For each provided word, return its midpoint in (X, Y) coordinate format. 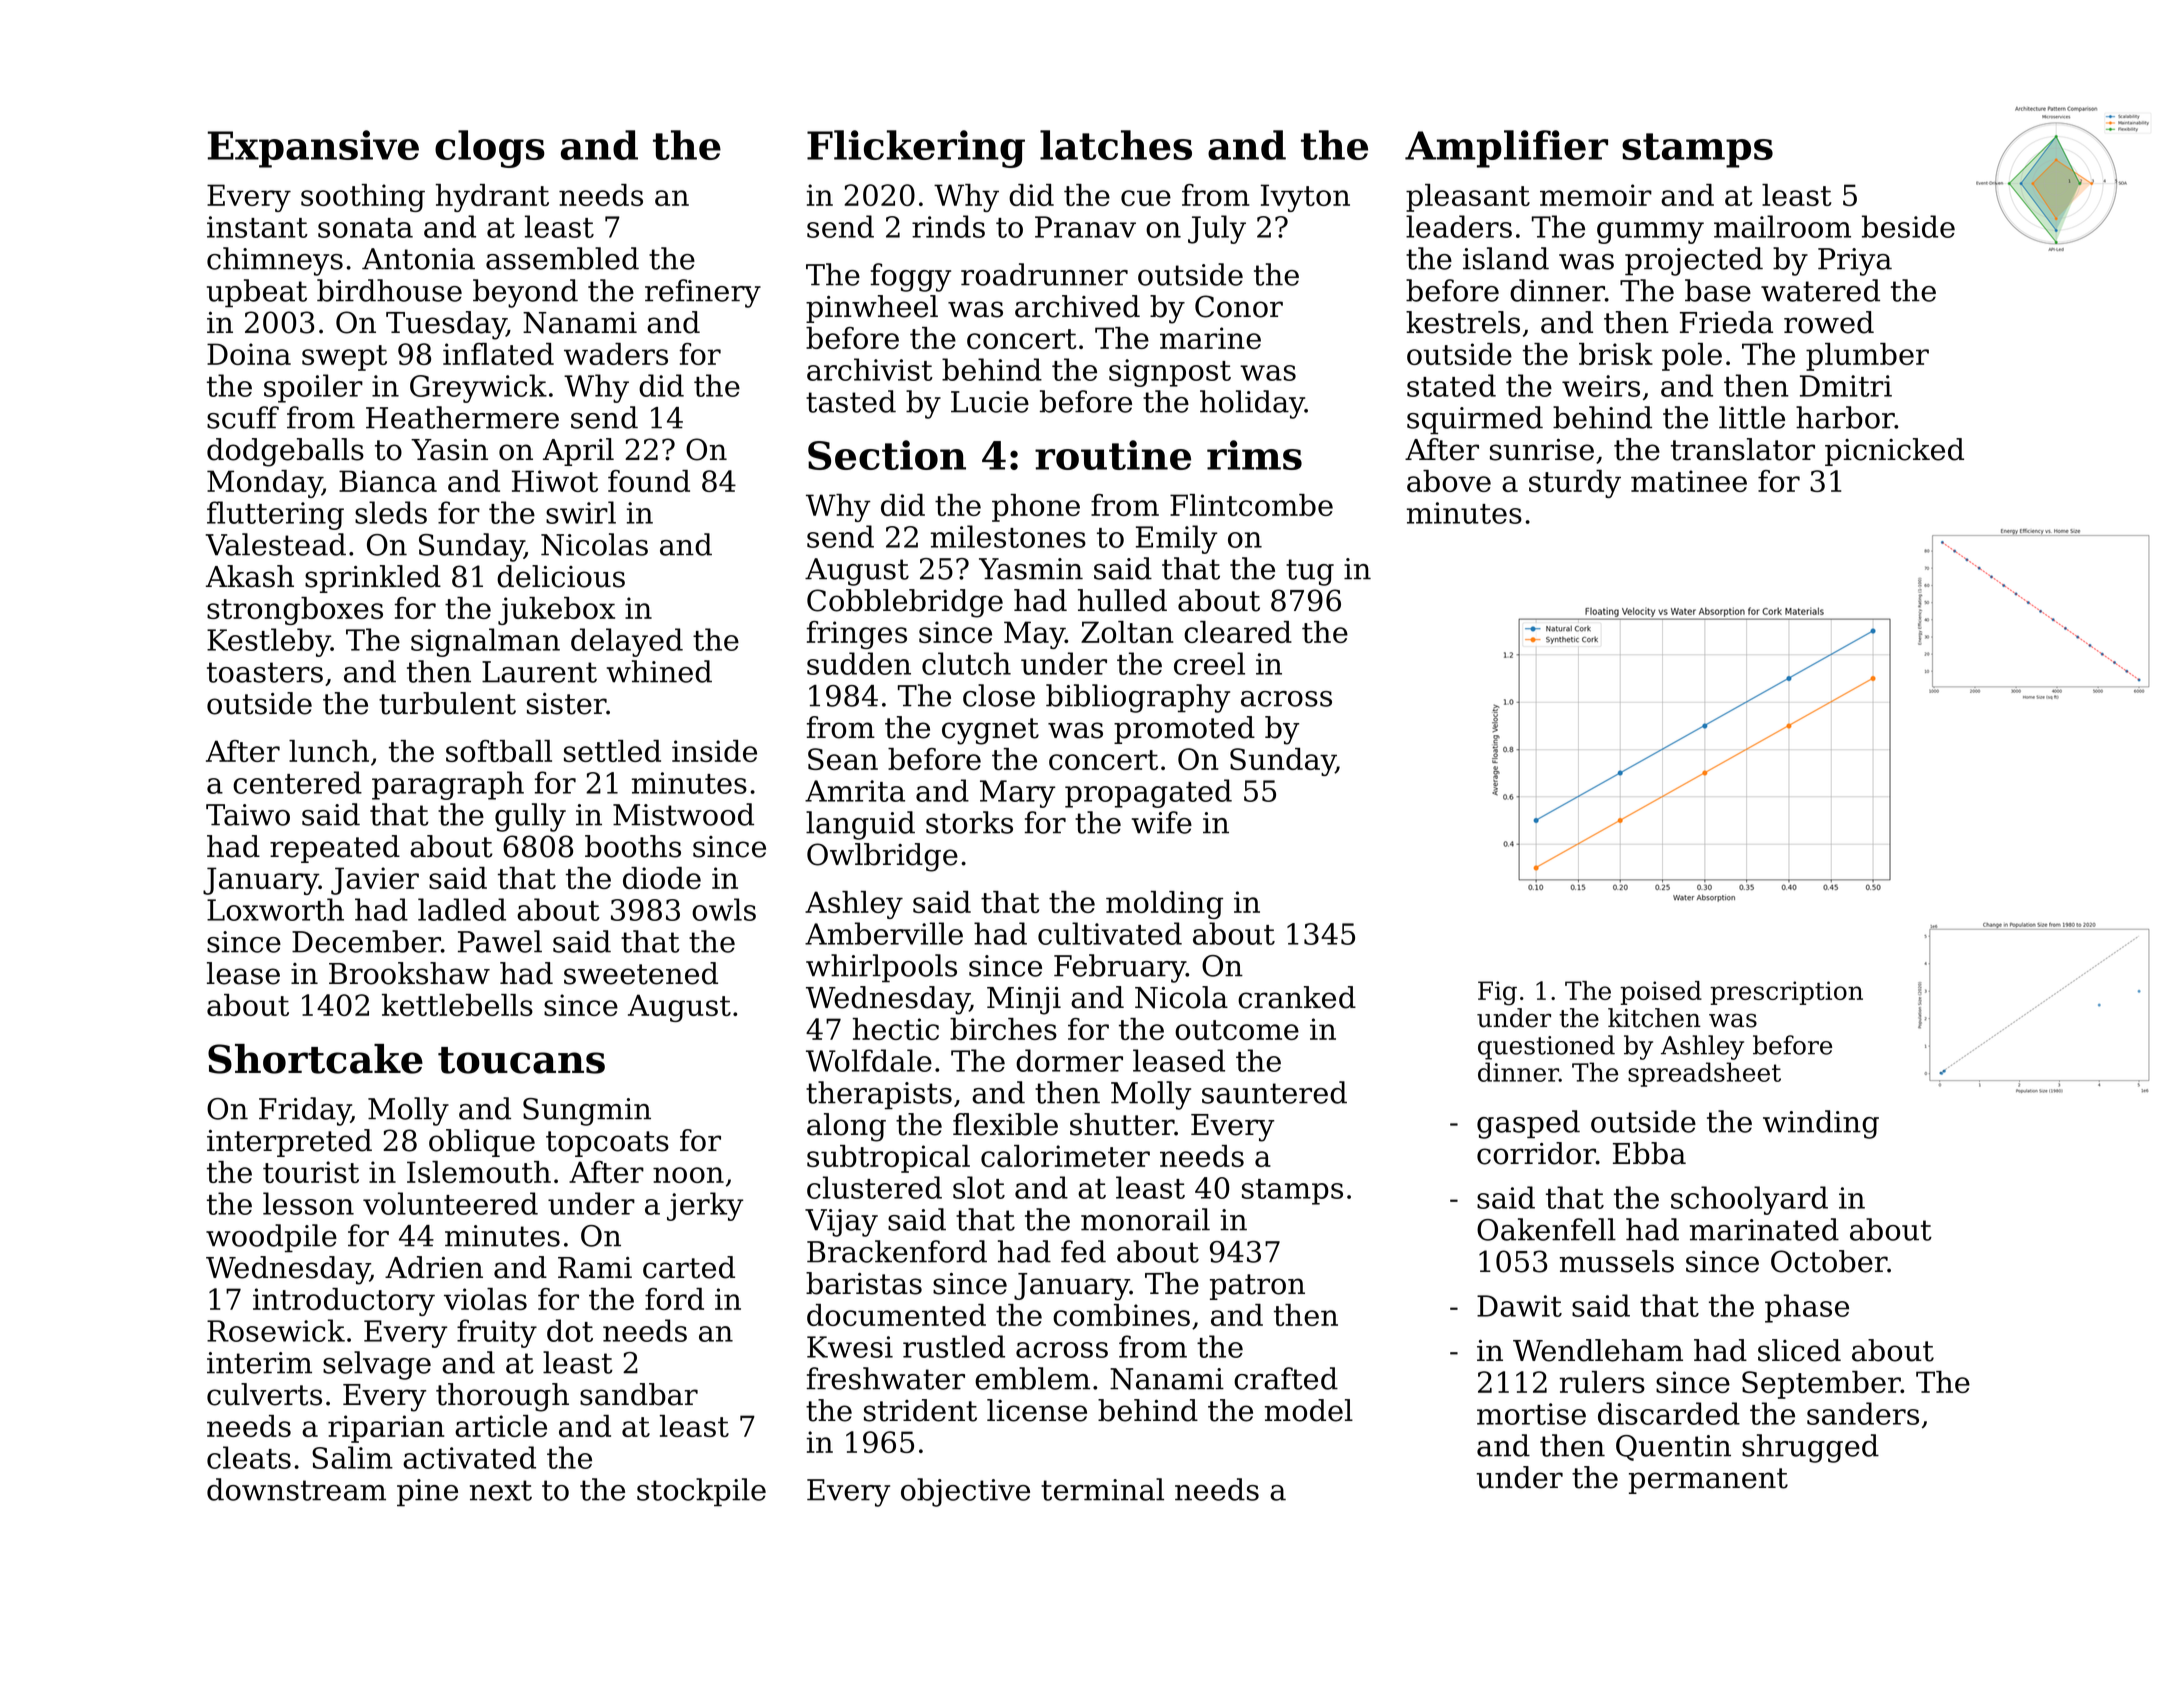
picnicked (1894, 452)
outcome (1237, 1030)
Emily (1176, 539)
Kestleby (269, 642)
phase (1807, 1308)
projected (1694, 261)
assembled (562, 258)
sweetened (641, 973)
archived (1077, 306)
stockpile (701, 1492)
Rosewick (276, 1330)
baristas (864, 1283)
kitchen (1654, 1018)
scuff (243, 417)
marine (1210, 338)
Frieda (1726, 322)
